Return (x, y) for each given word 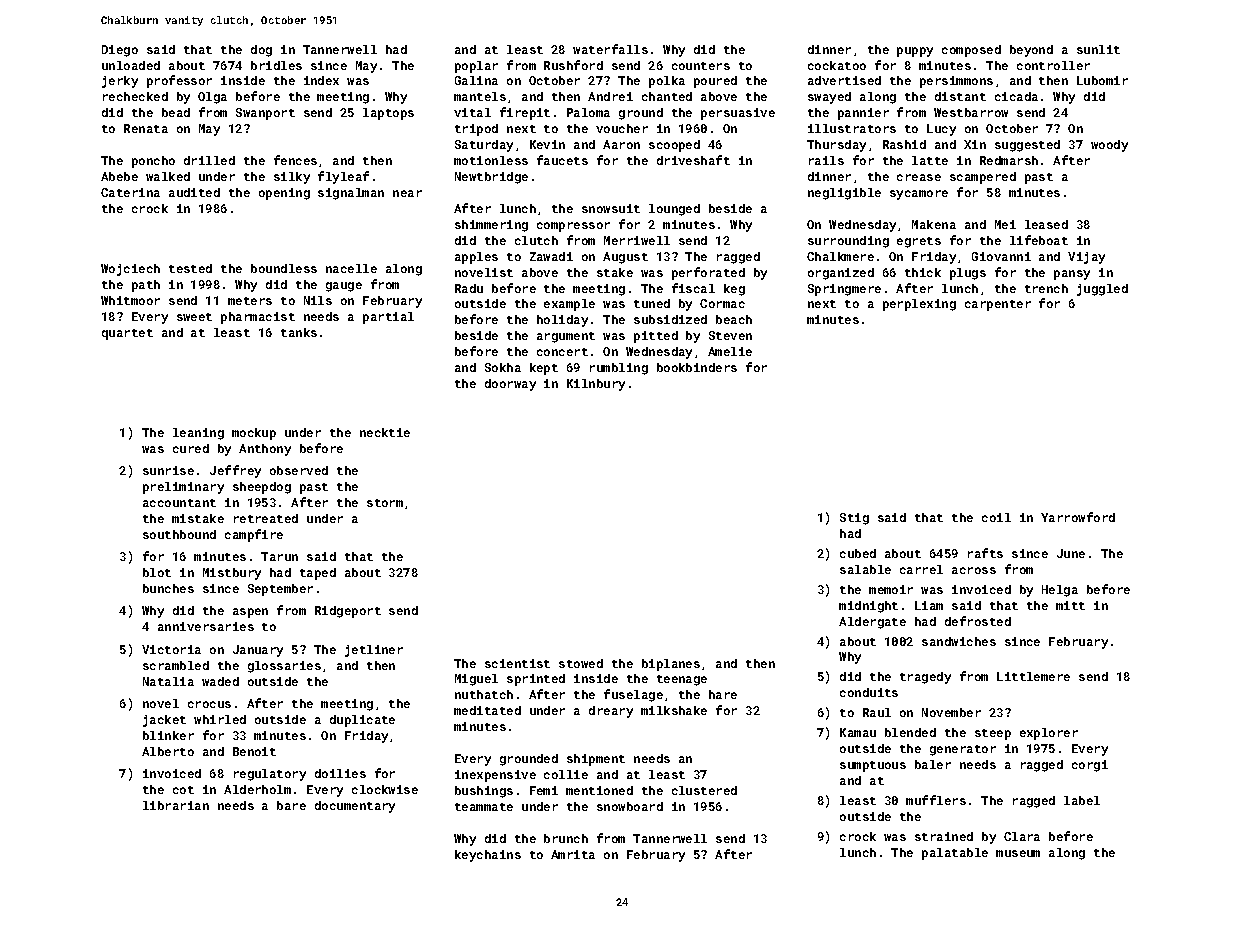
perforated (708, 273)
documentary (355, 807)
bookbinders (697, 367)
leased (1046, 224)
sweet (194, 317)
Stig (854, 519)
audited (194, 192)
